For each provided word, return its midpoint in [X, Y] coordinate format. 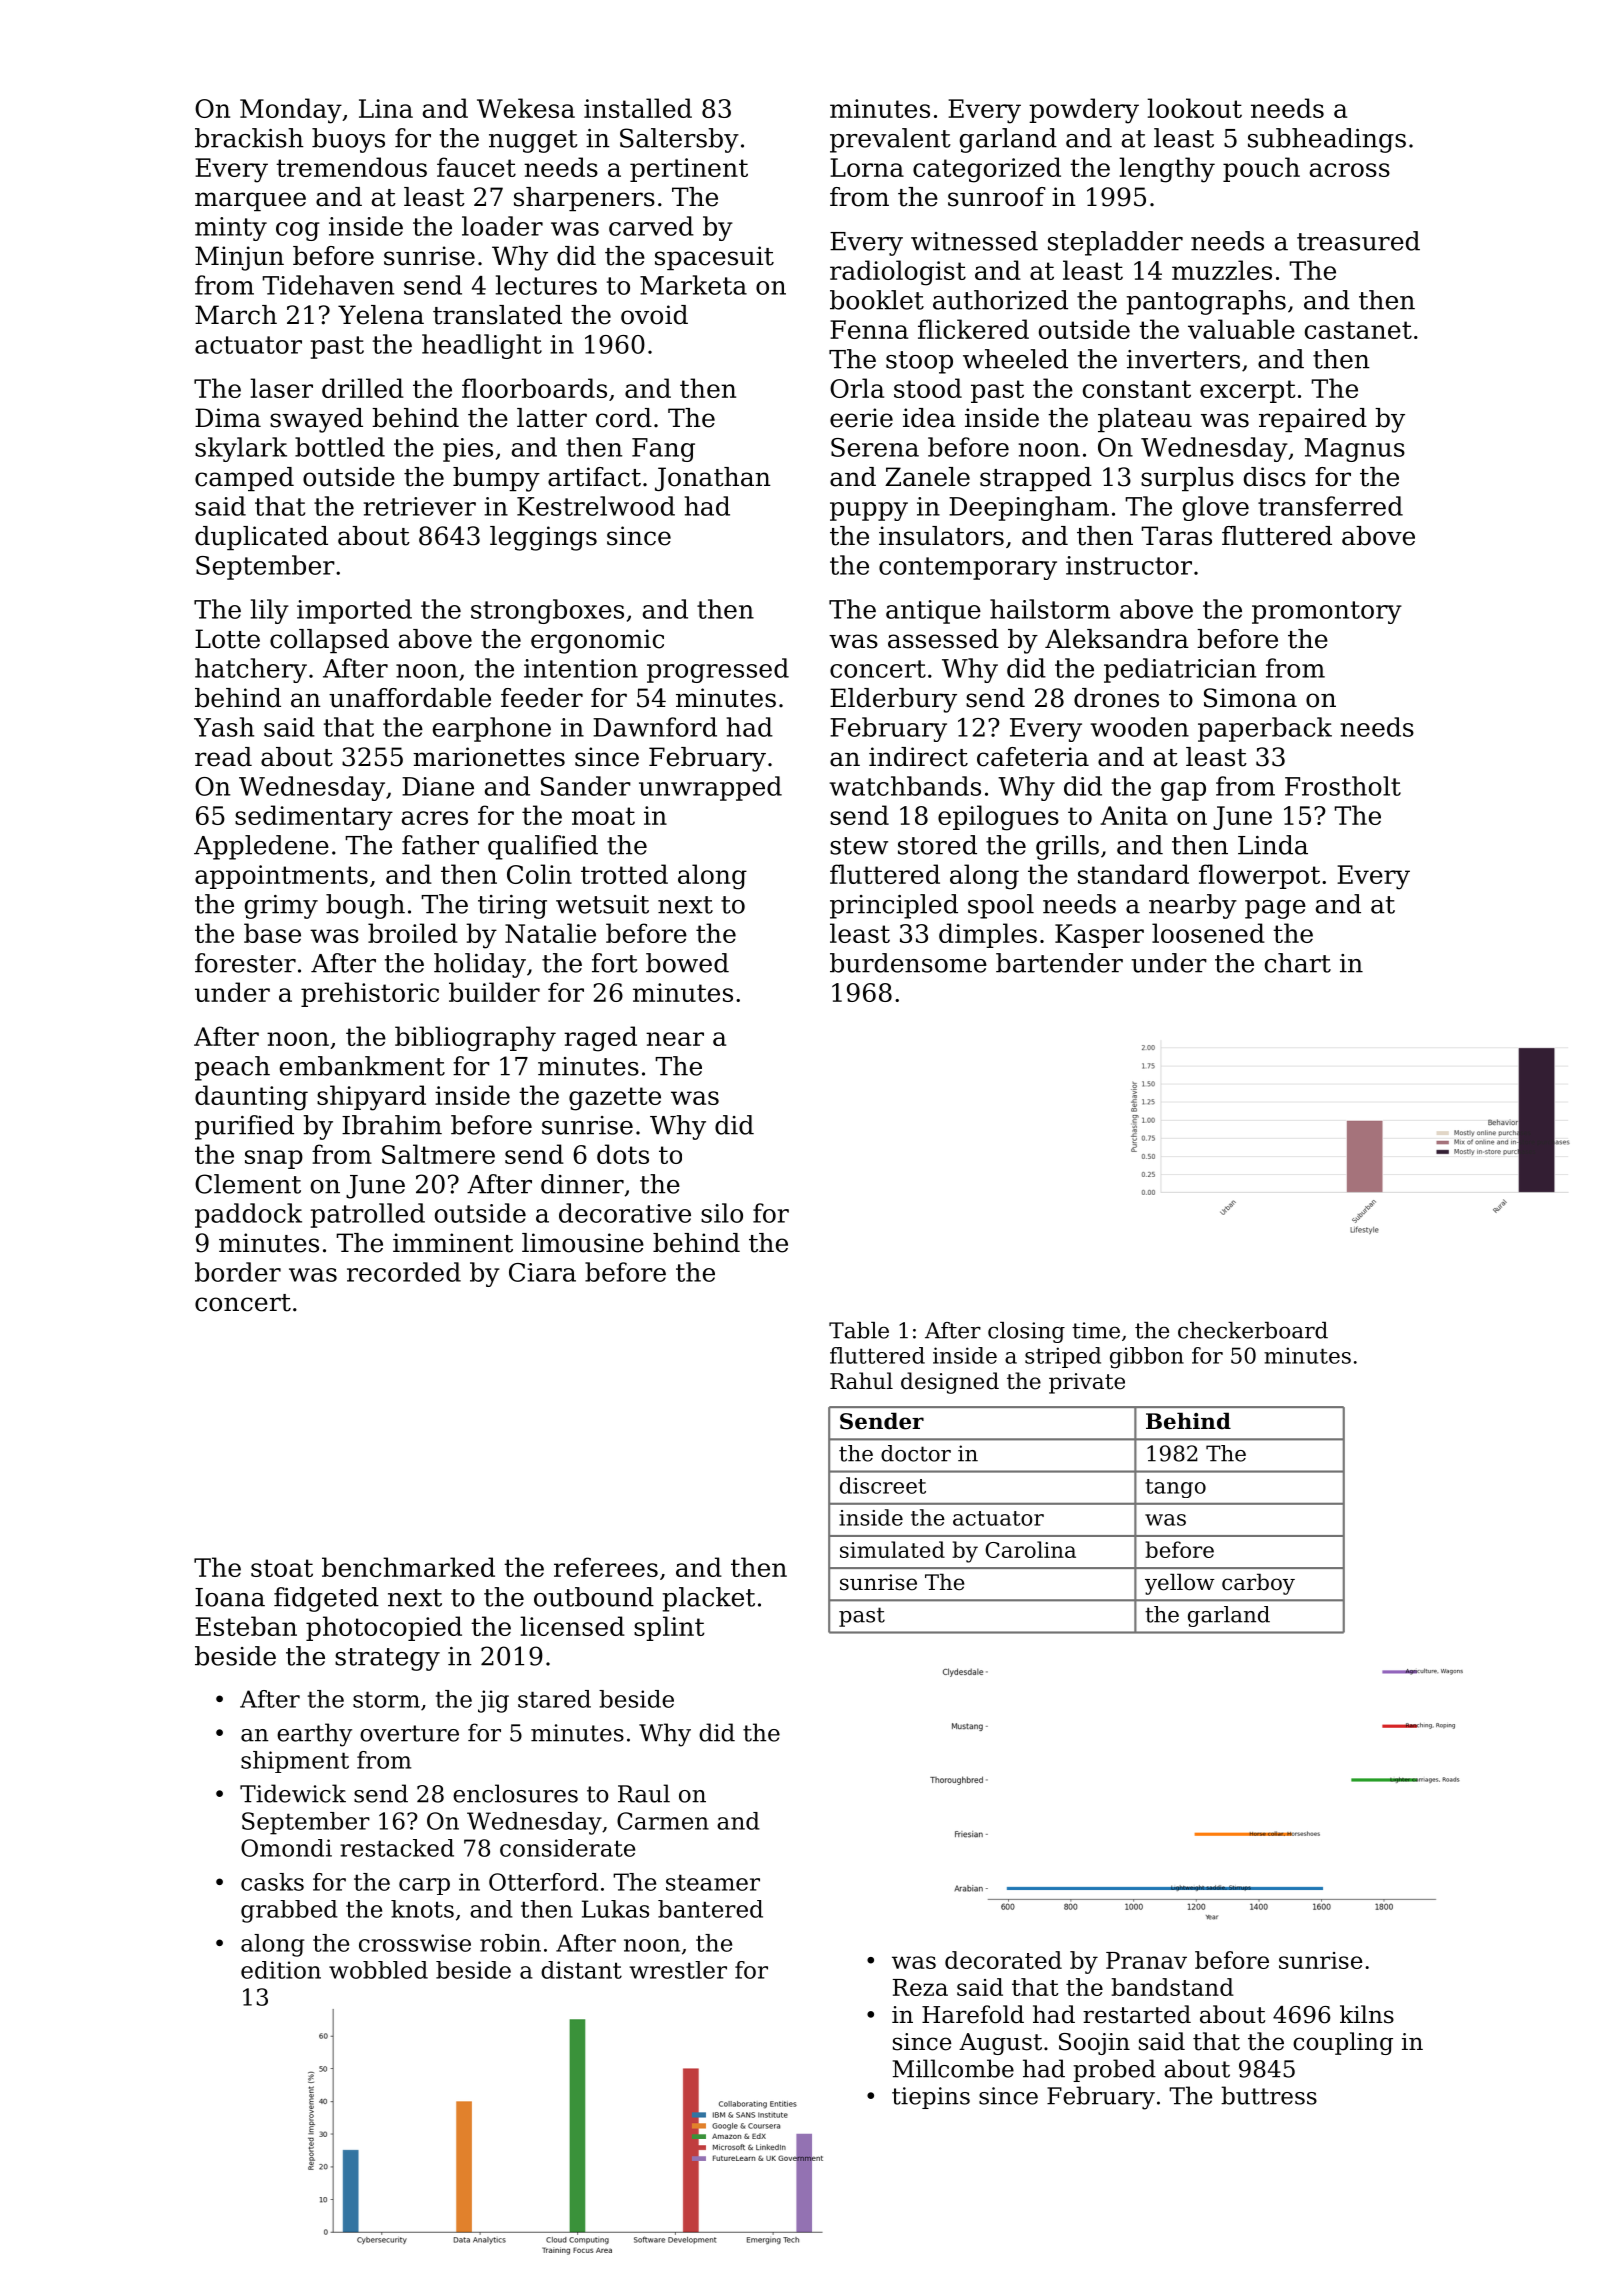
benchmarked [408, 1567]
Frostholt [1343, 786]
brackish [249, 138]
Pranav [1146, 1960]
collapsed [329, 641]
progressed [718, 670]
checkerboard [1253, 1330]
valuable [1241, 329]
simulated [892, 1549]
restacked [397, 1848]
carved [651, 226]
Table [859, 1330]
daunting [251, 1098]
